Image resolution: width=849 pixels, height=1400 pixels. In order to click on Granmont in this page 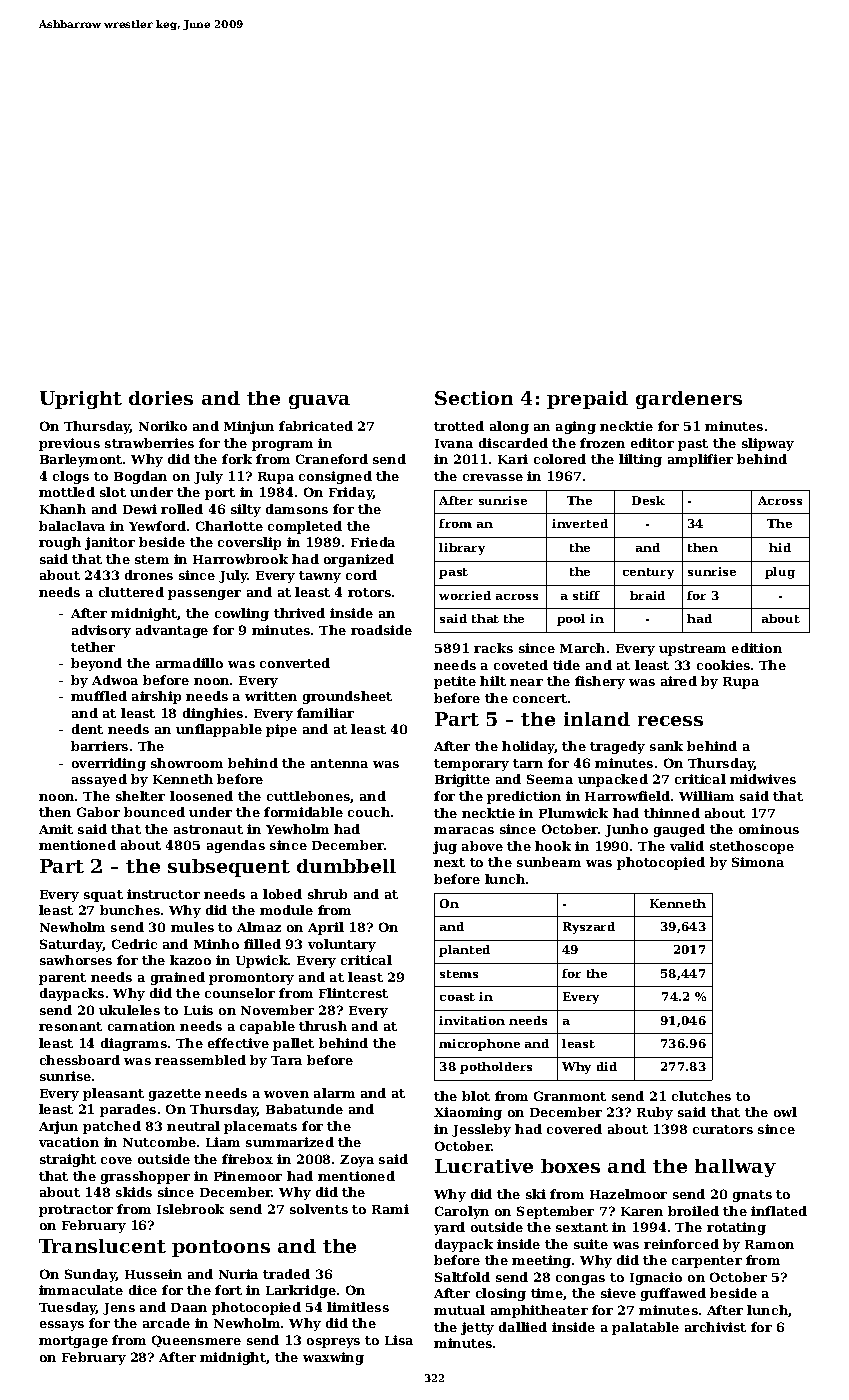, I will do `click(570, 1096)`.
